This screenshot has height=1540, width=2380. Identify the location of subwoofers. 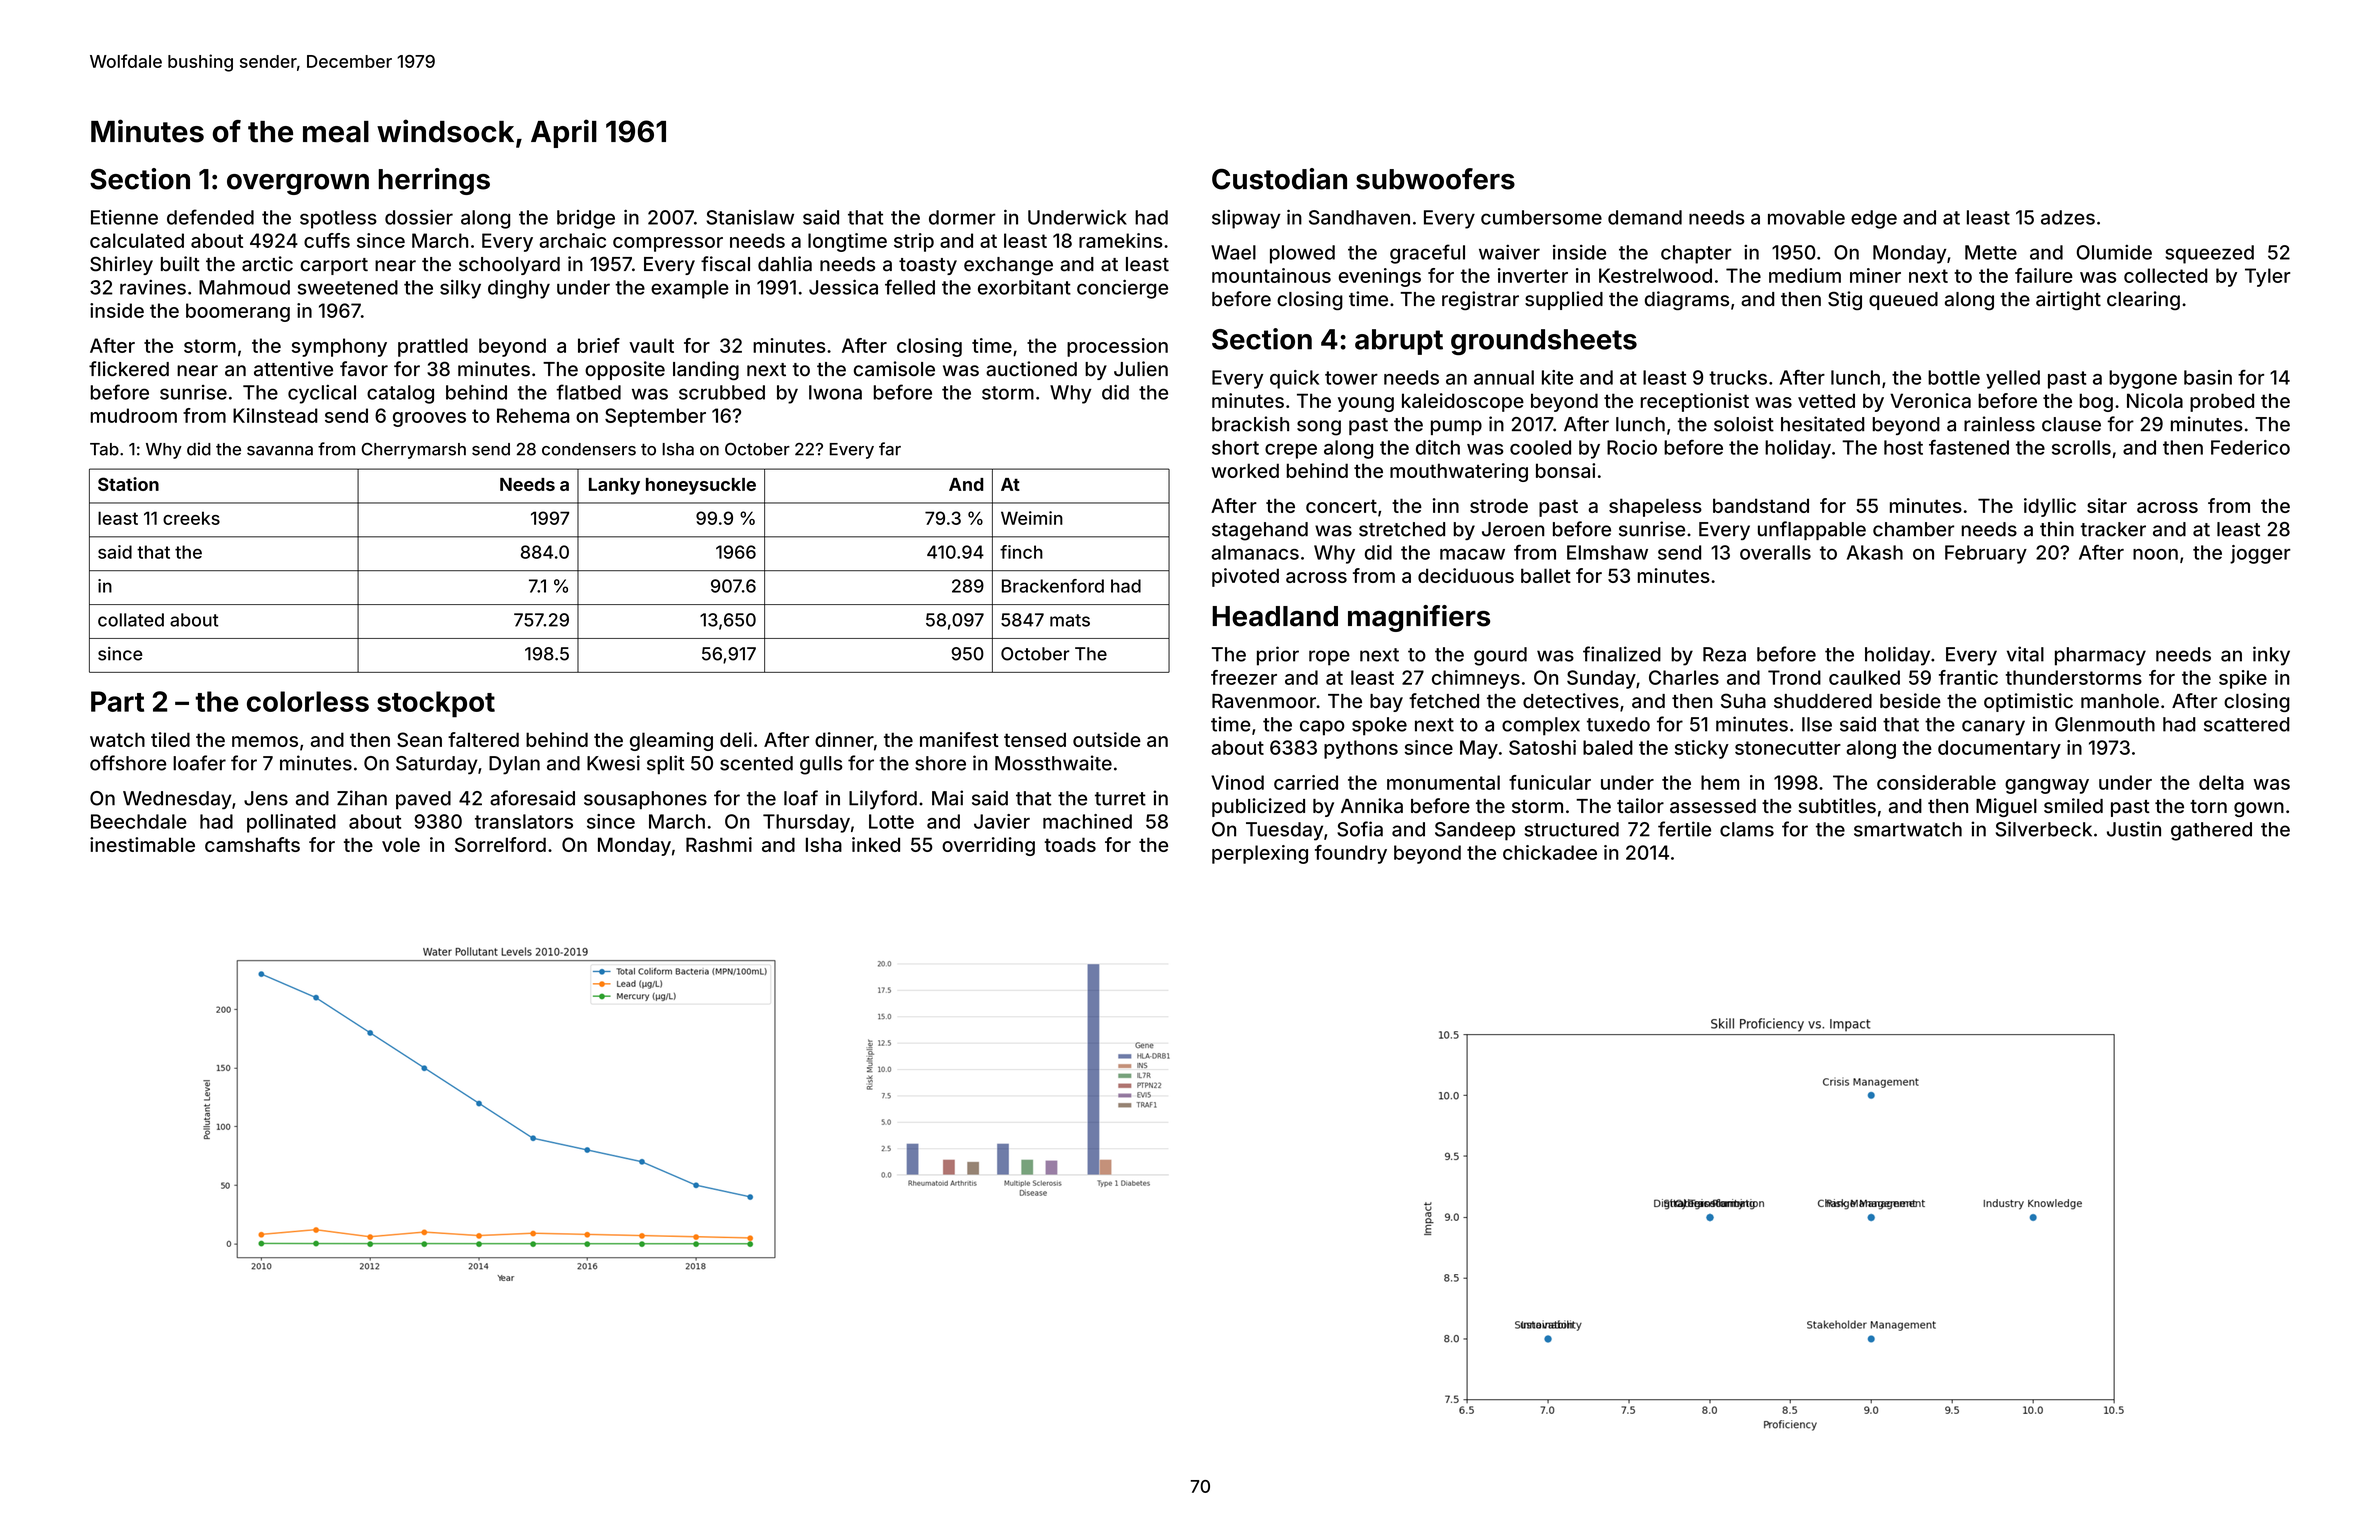
(1435, 179).
